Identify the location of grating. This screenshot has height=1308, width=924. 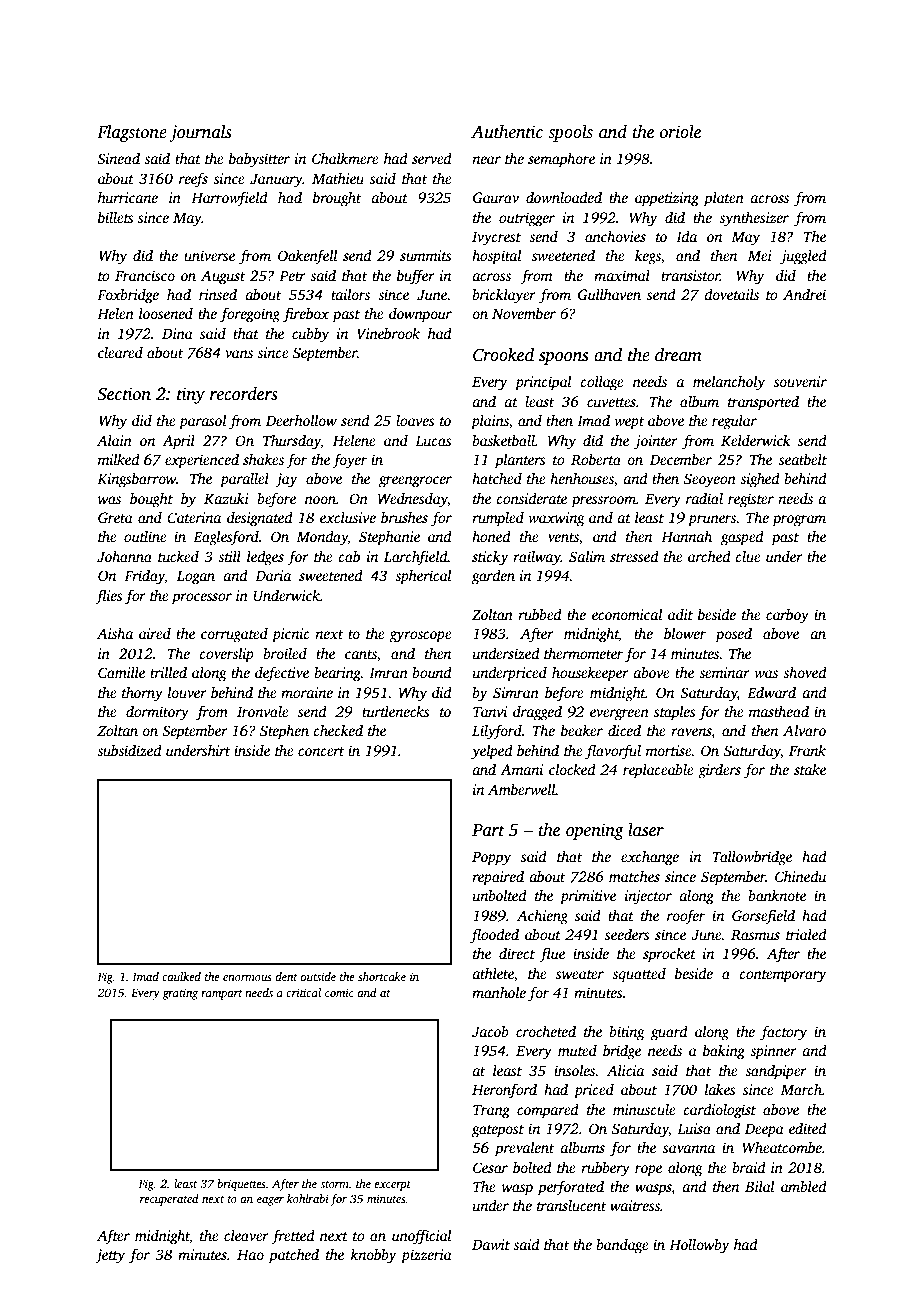
(180, 994).
